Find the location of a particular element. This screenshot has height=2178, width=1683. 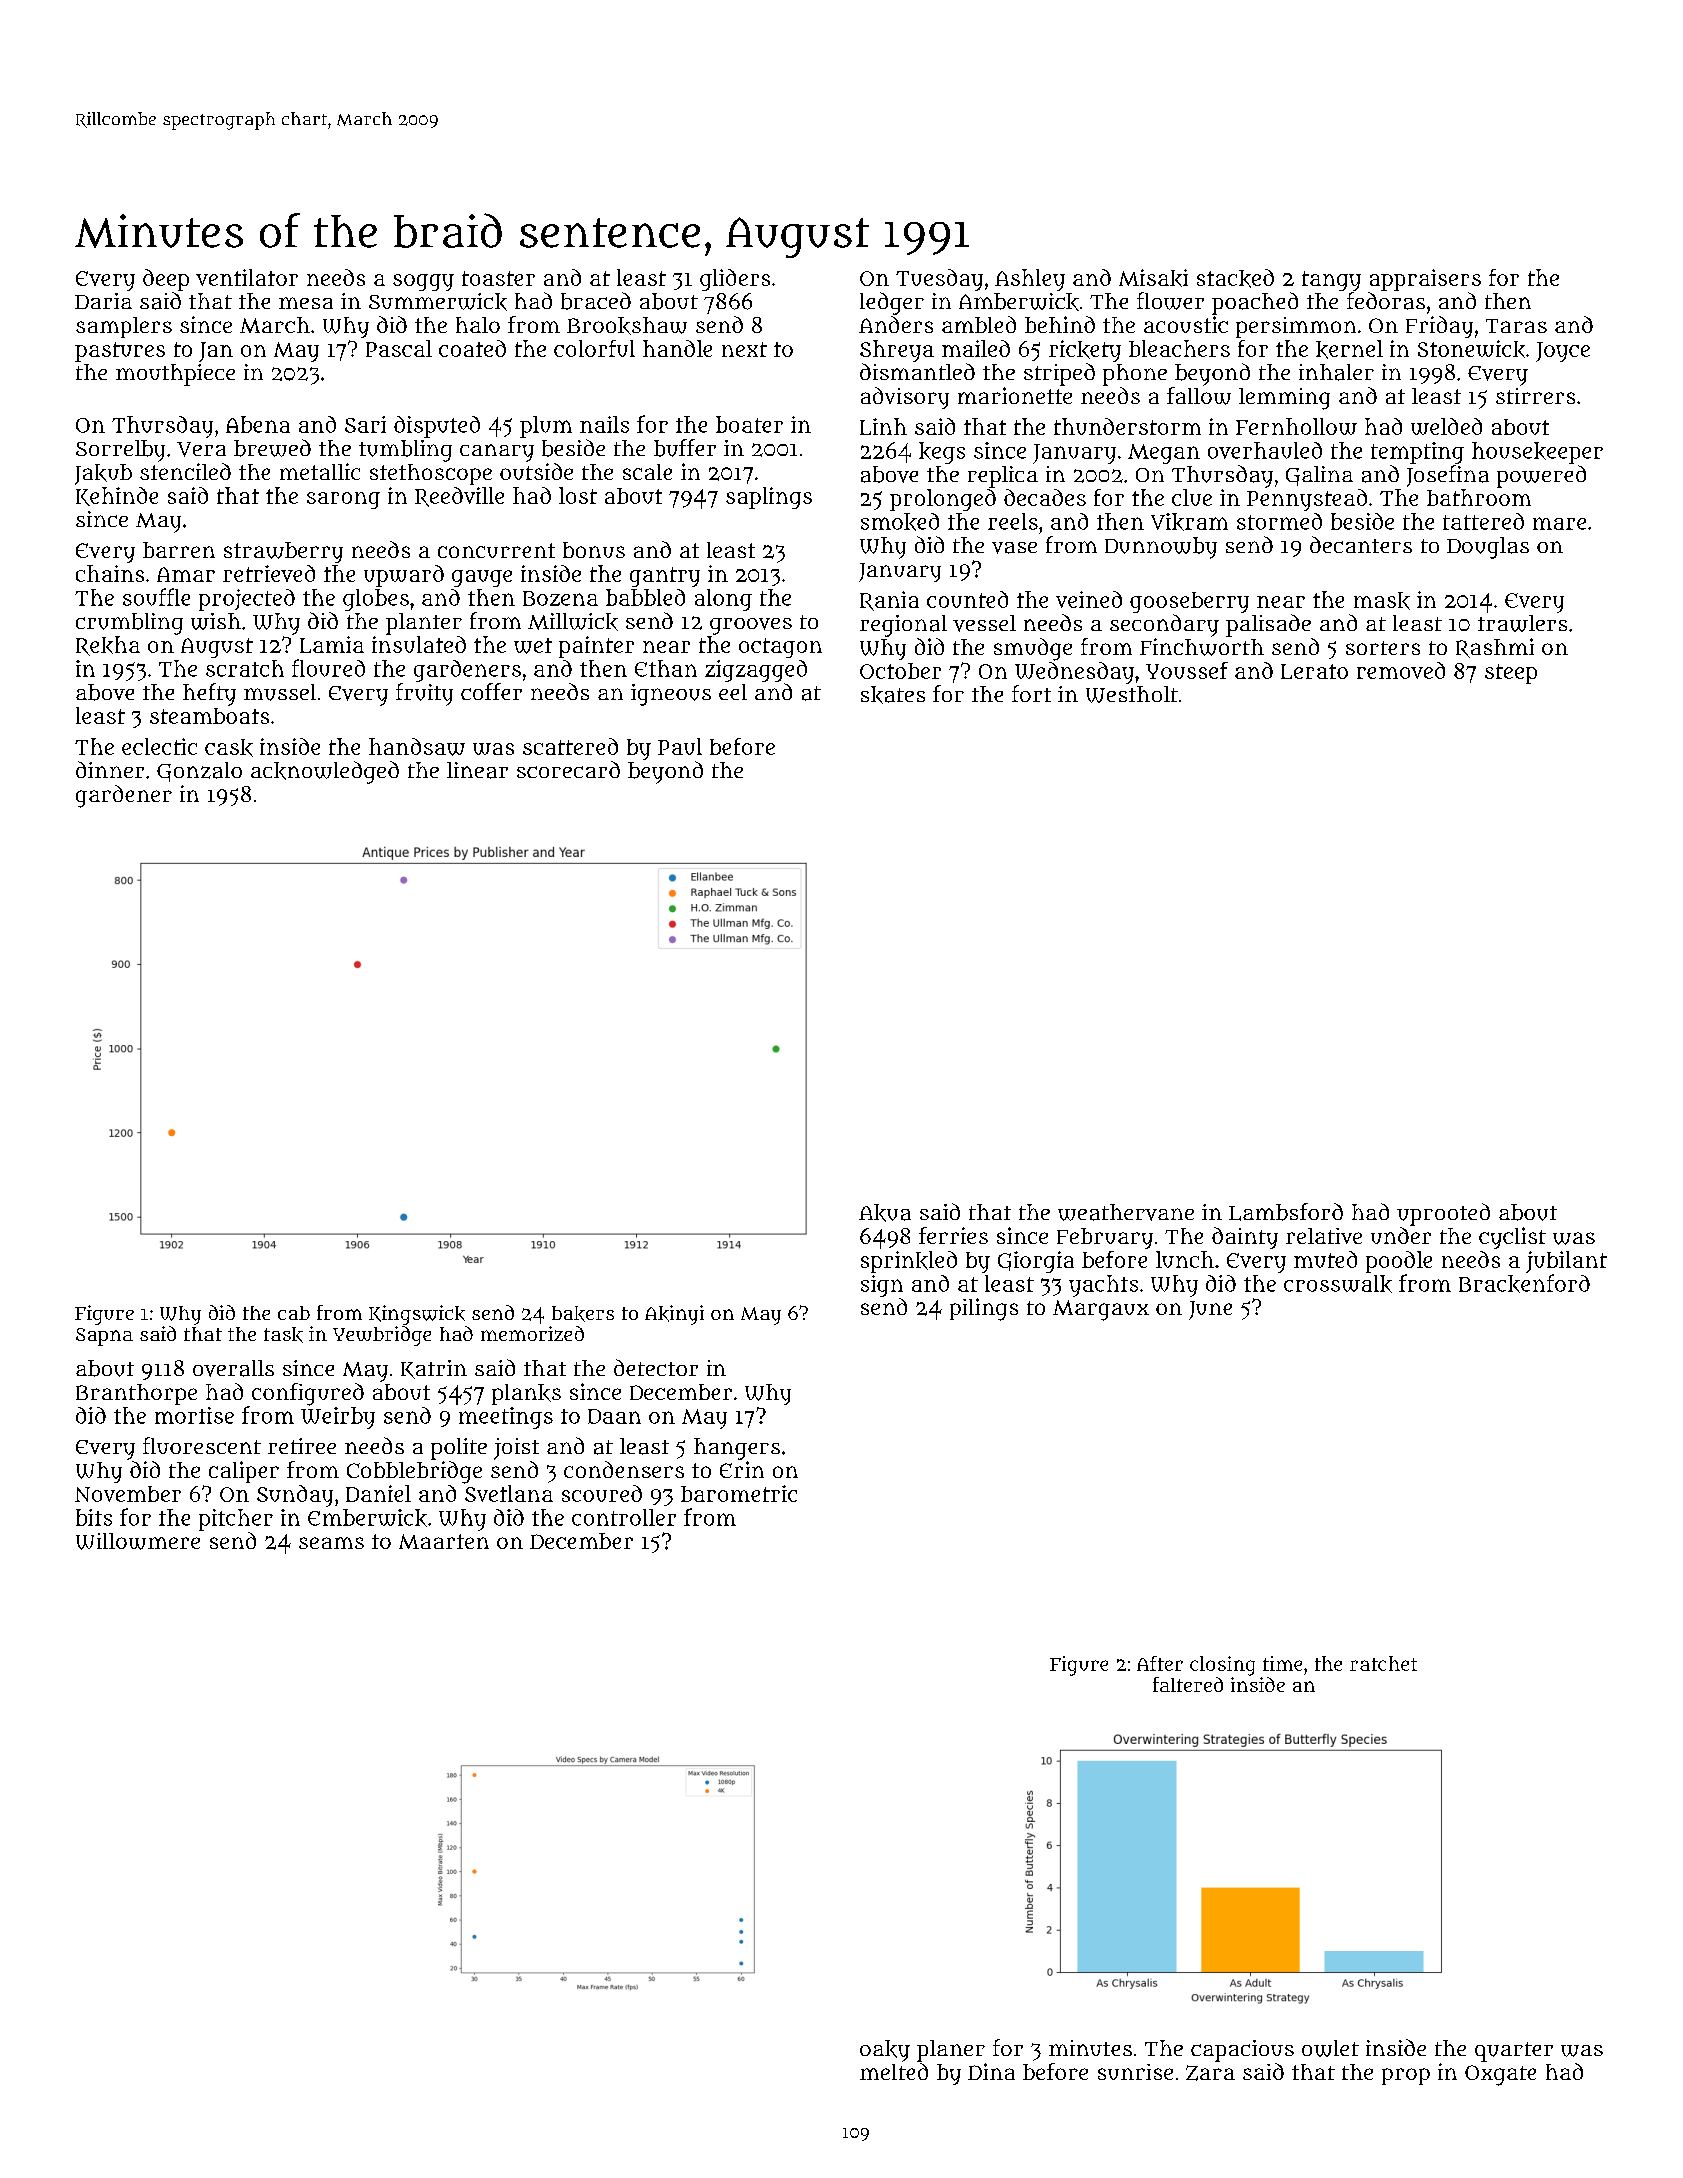

ratchet is located at coordinates (1383, 1663).
